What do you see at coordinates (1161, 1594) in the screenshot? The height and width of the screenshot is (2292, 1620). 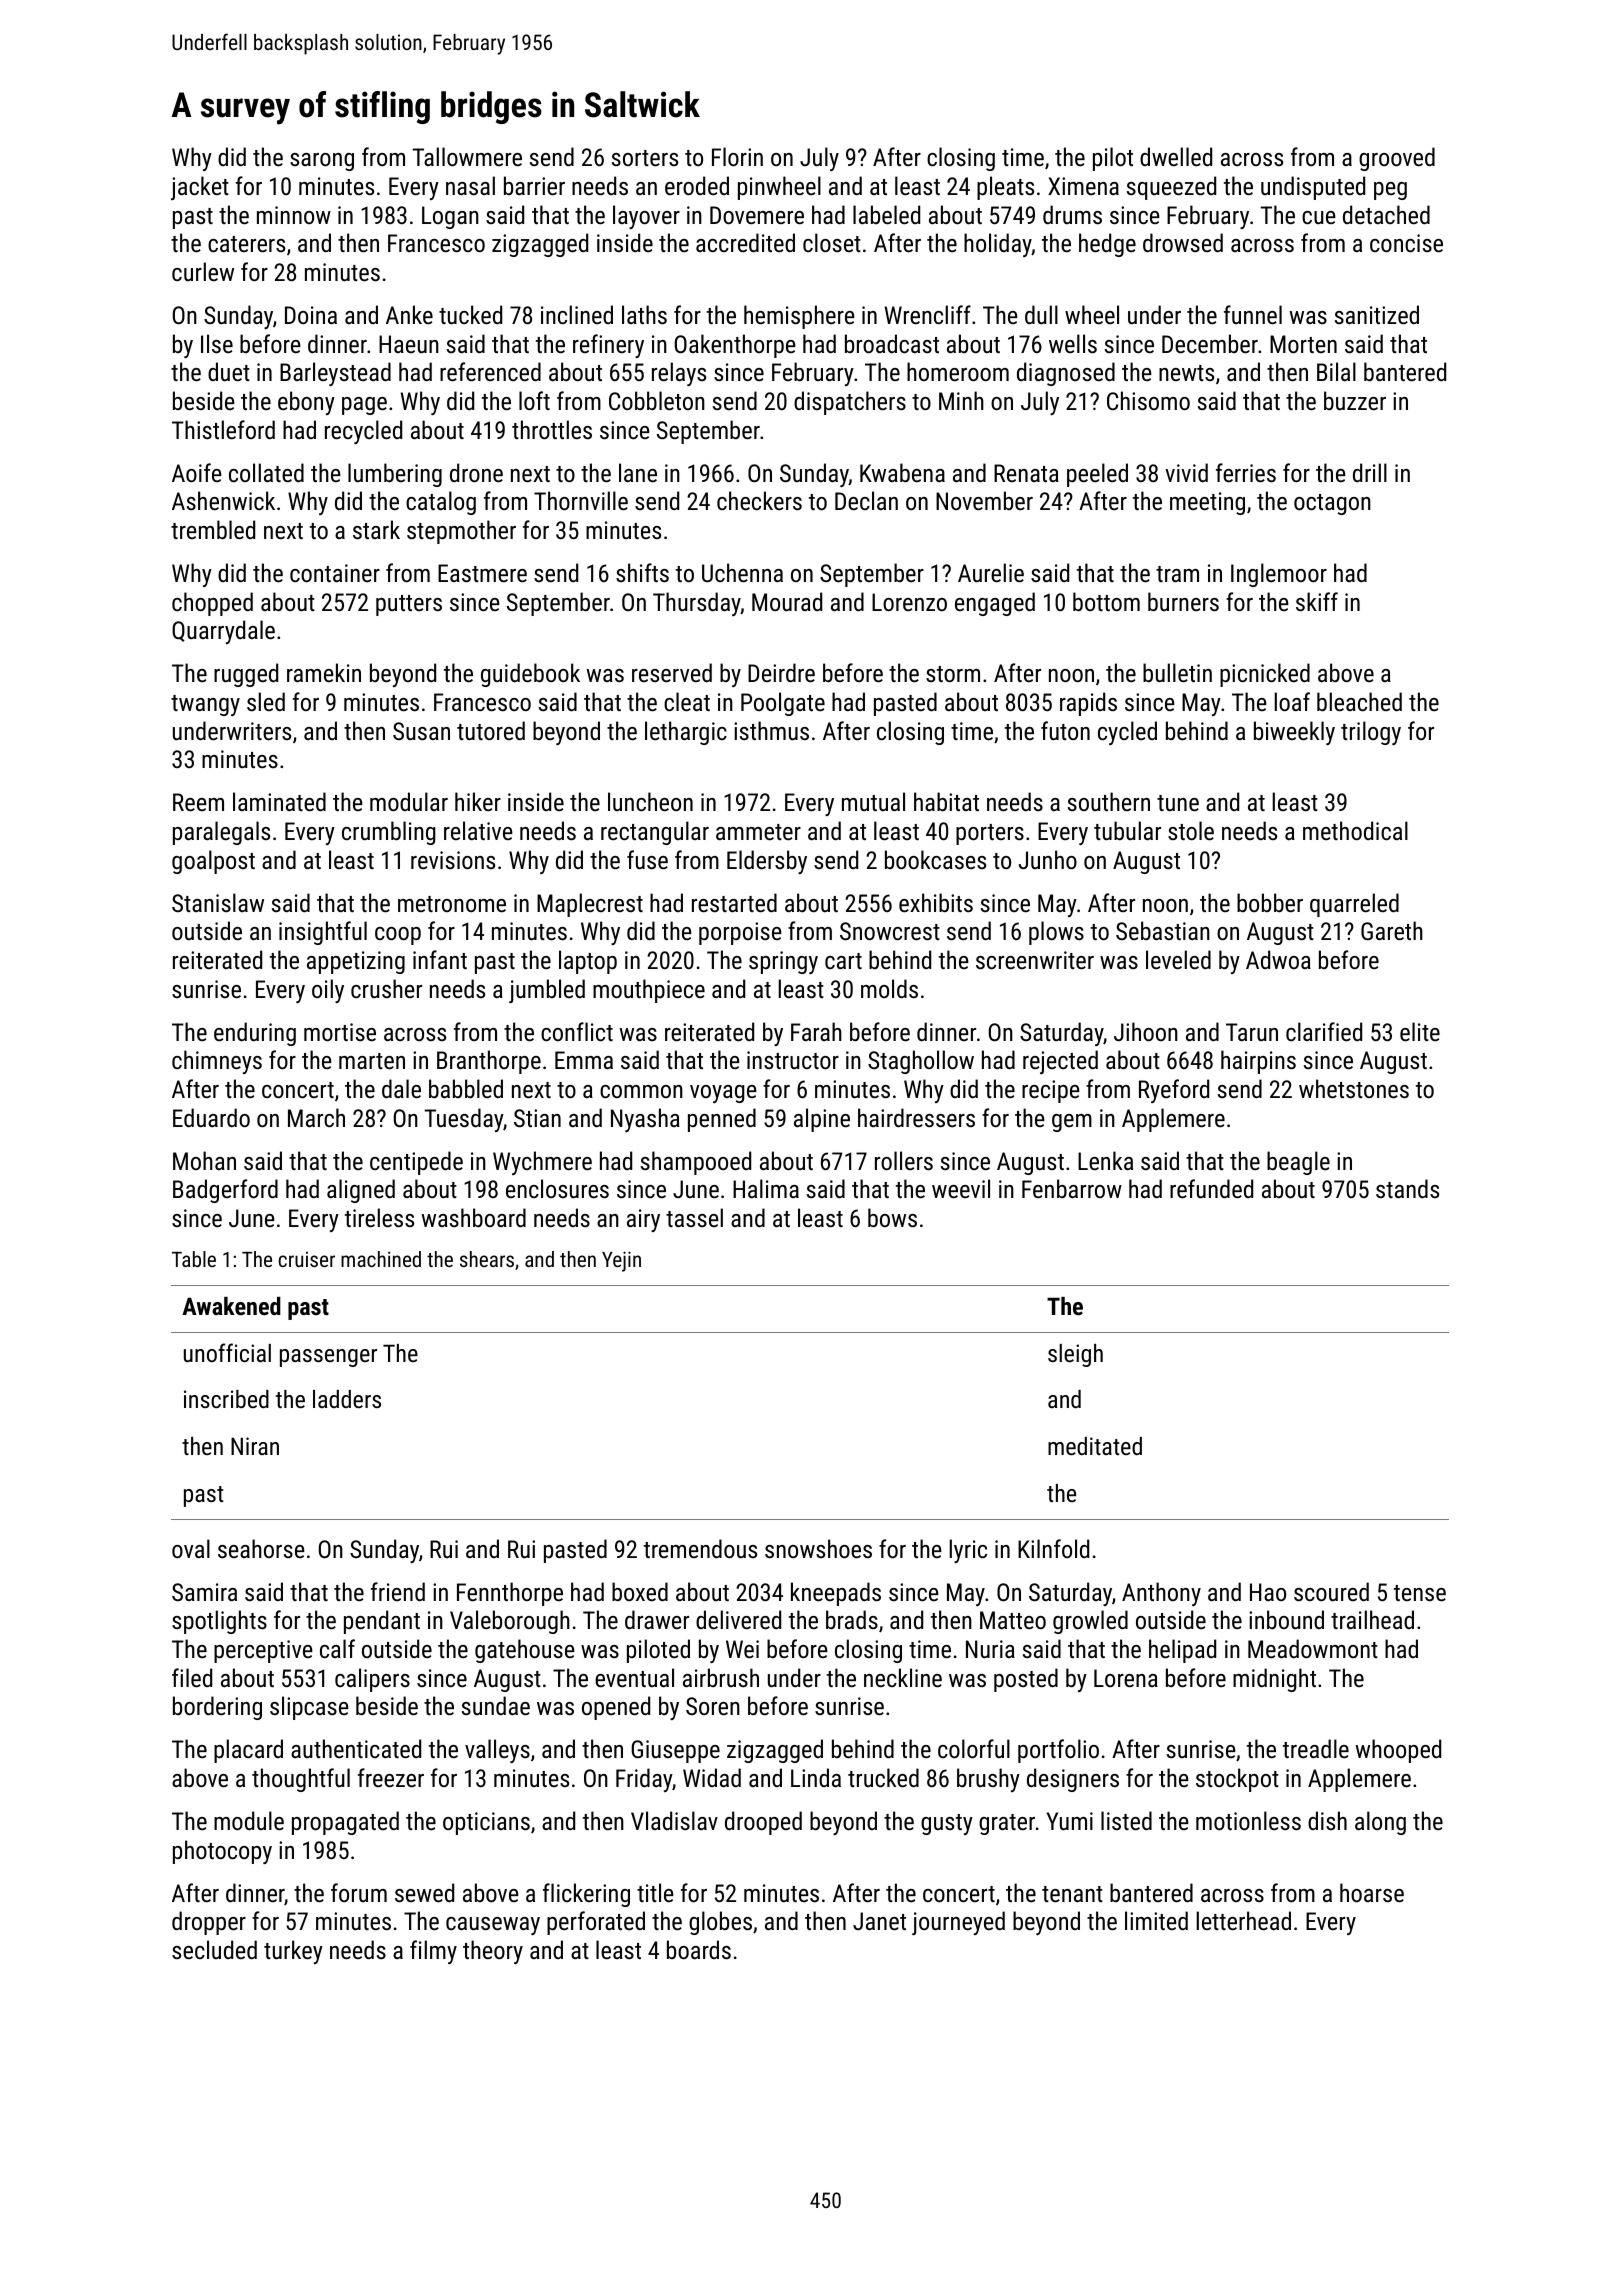 I see `Anthony` at bounding box center [1161, 1594].
